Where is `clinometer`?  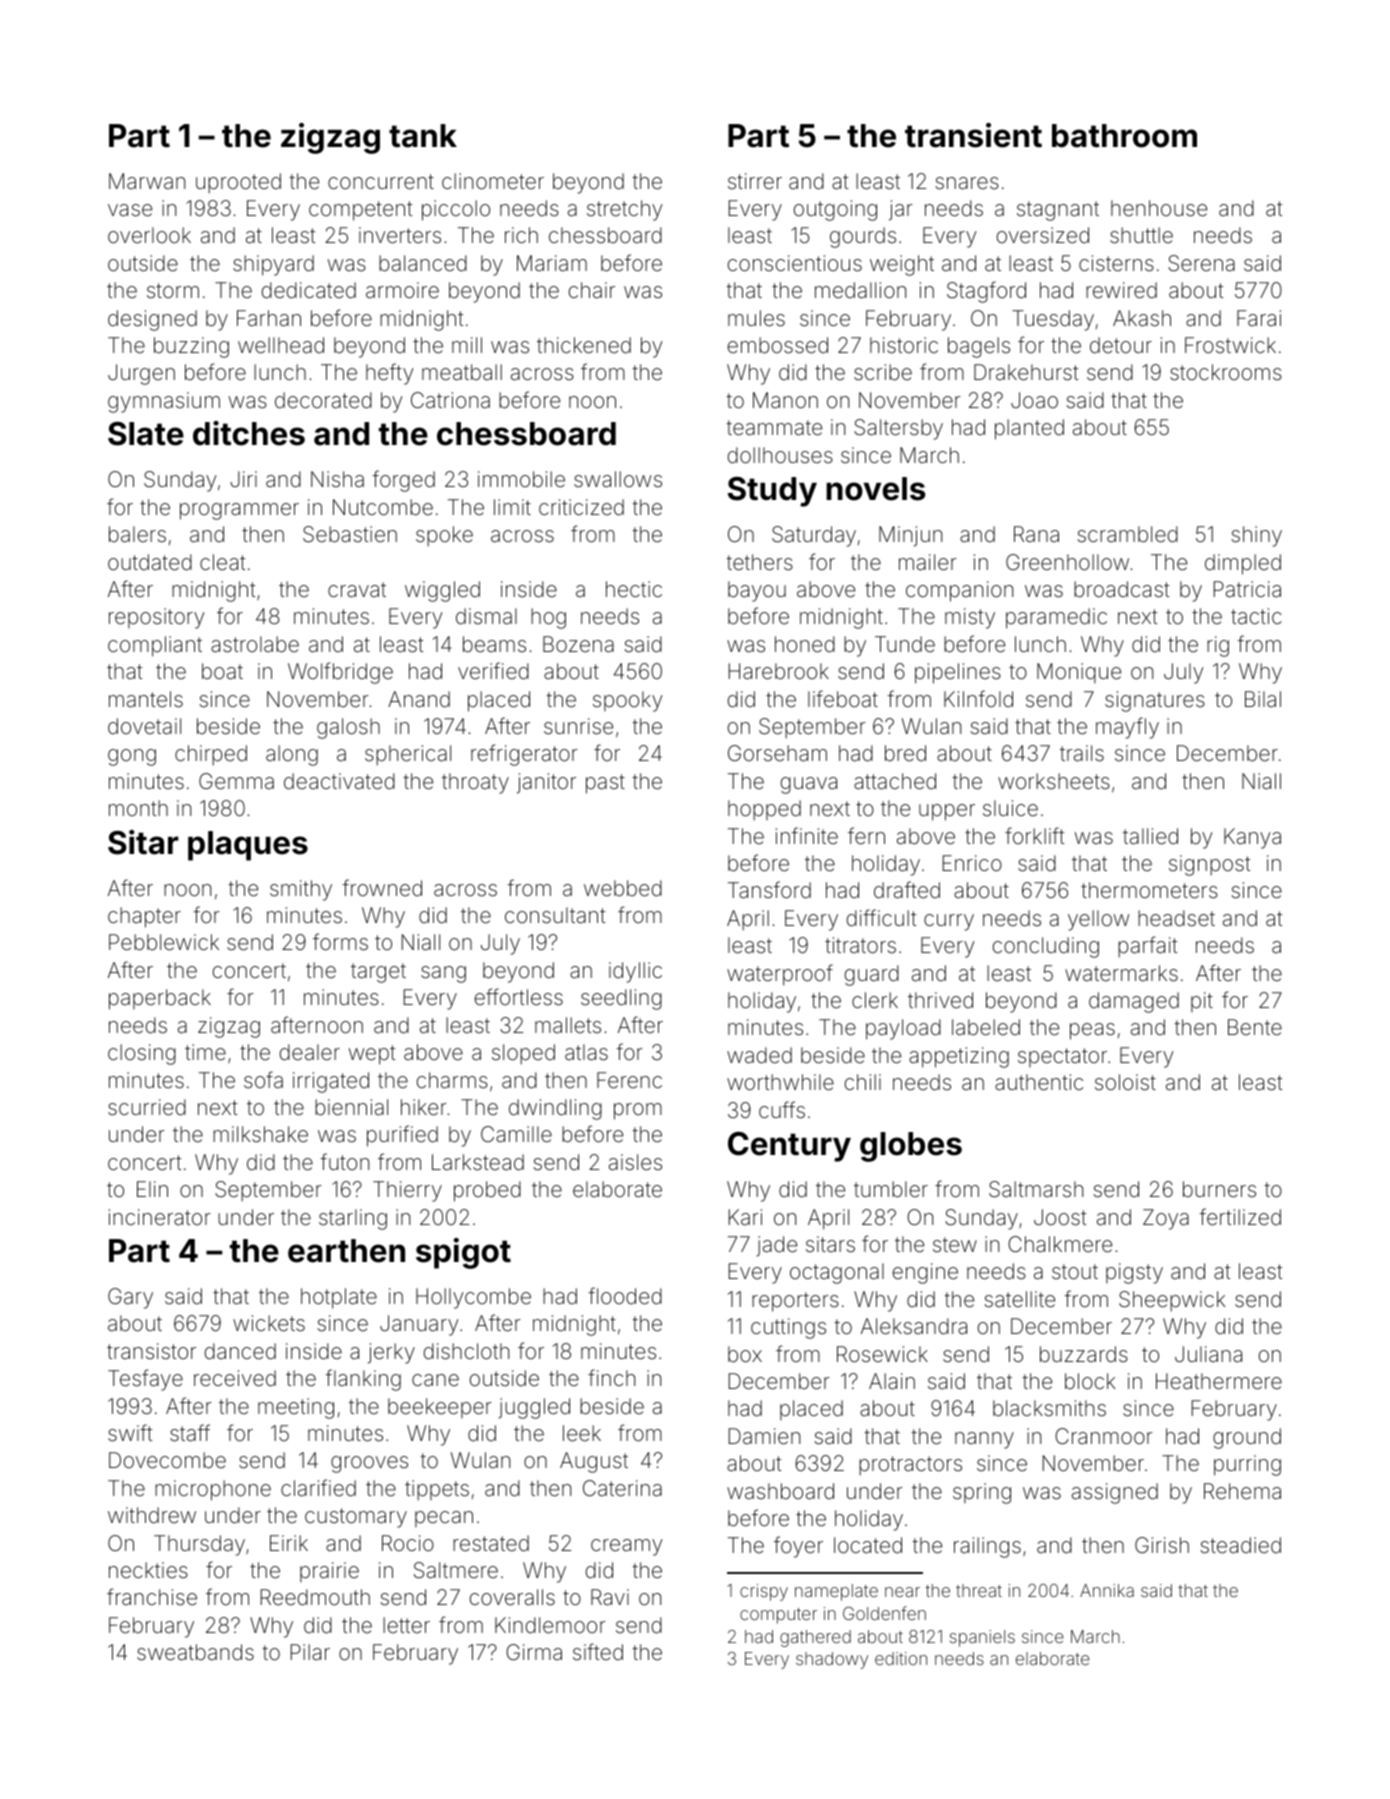 clinometer is located at coordinates (493, 181).
